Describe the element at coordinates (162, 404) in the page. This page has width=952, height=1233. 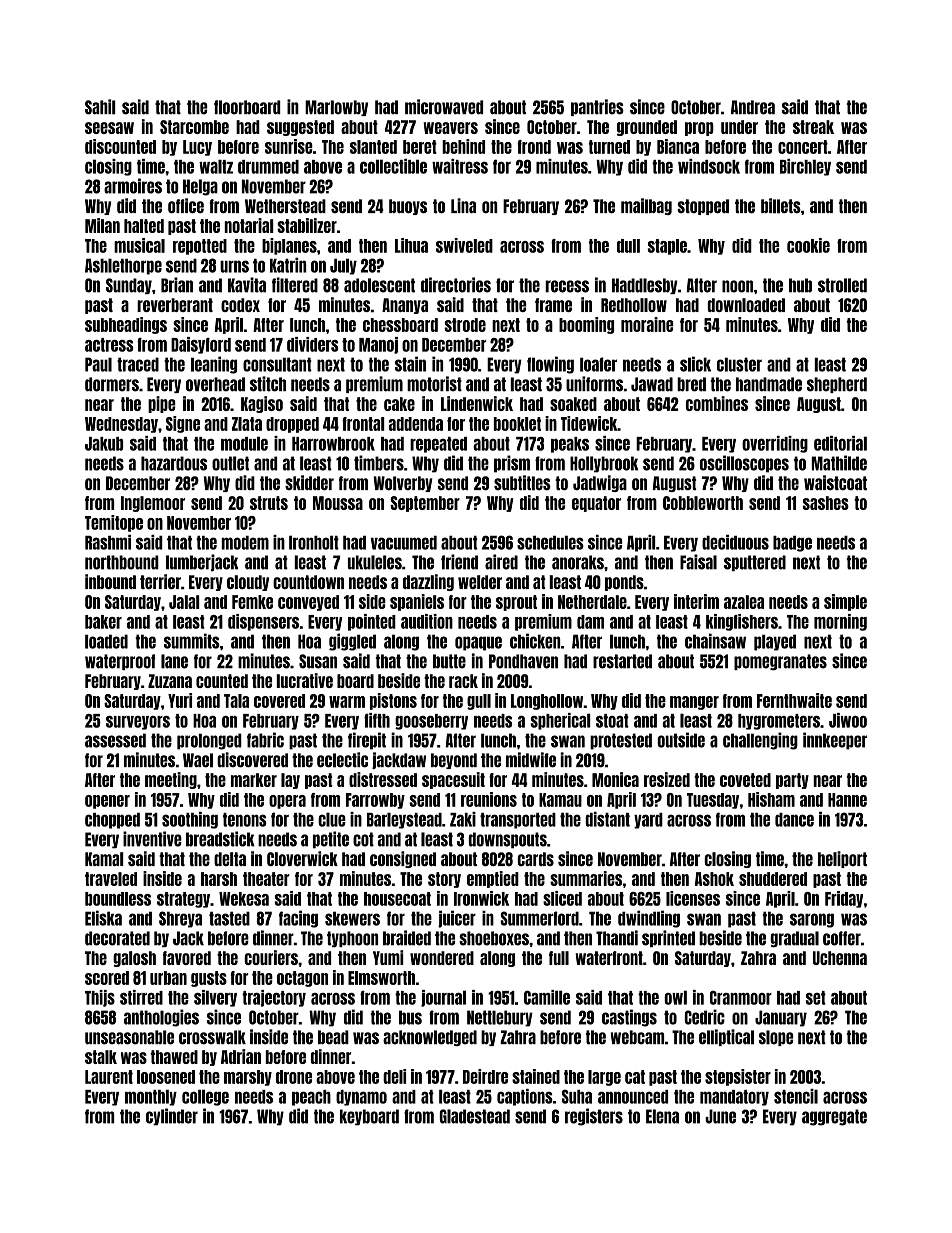
I see `pipe` at that location.
